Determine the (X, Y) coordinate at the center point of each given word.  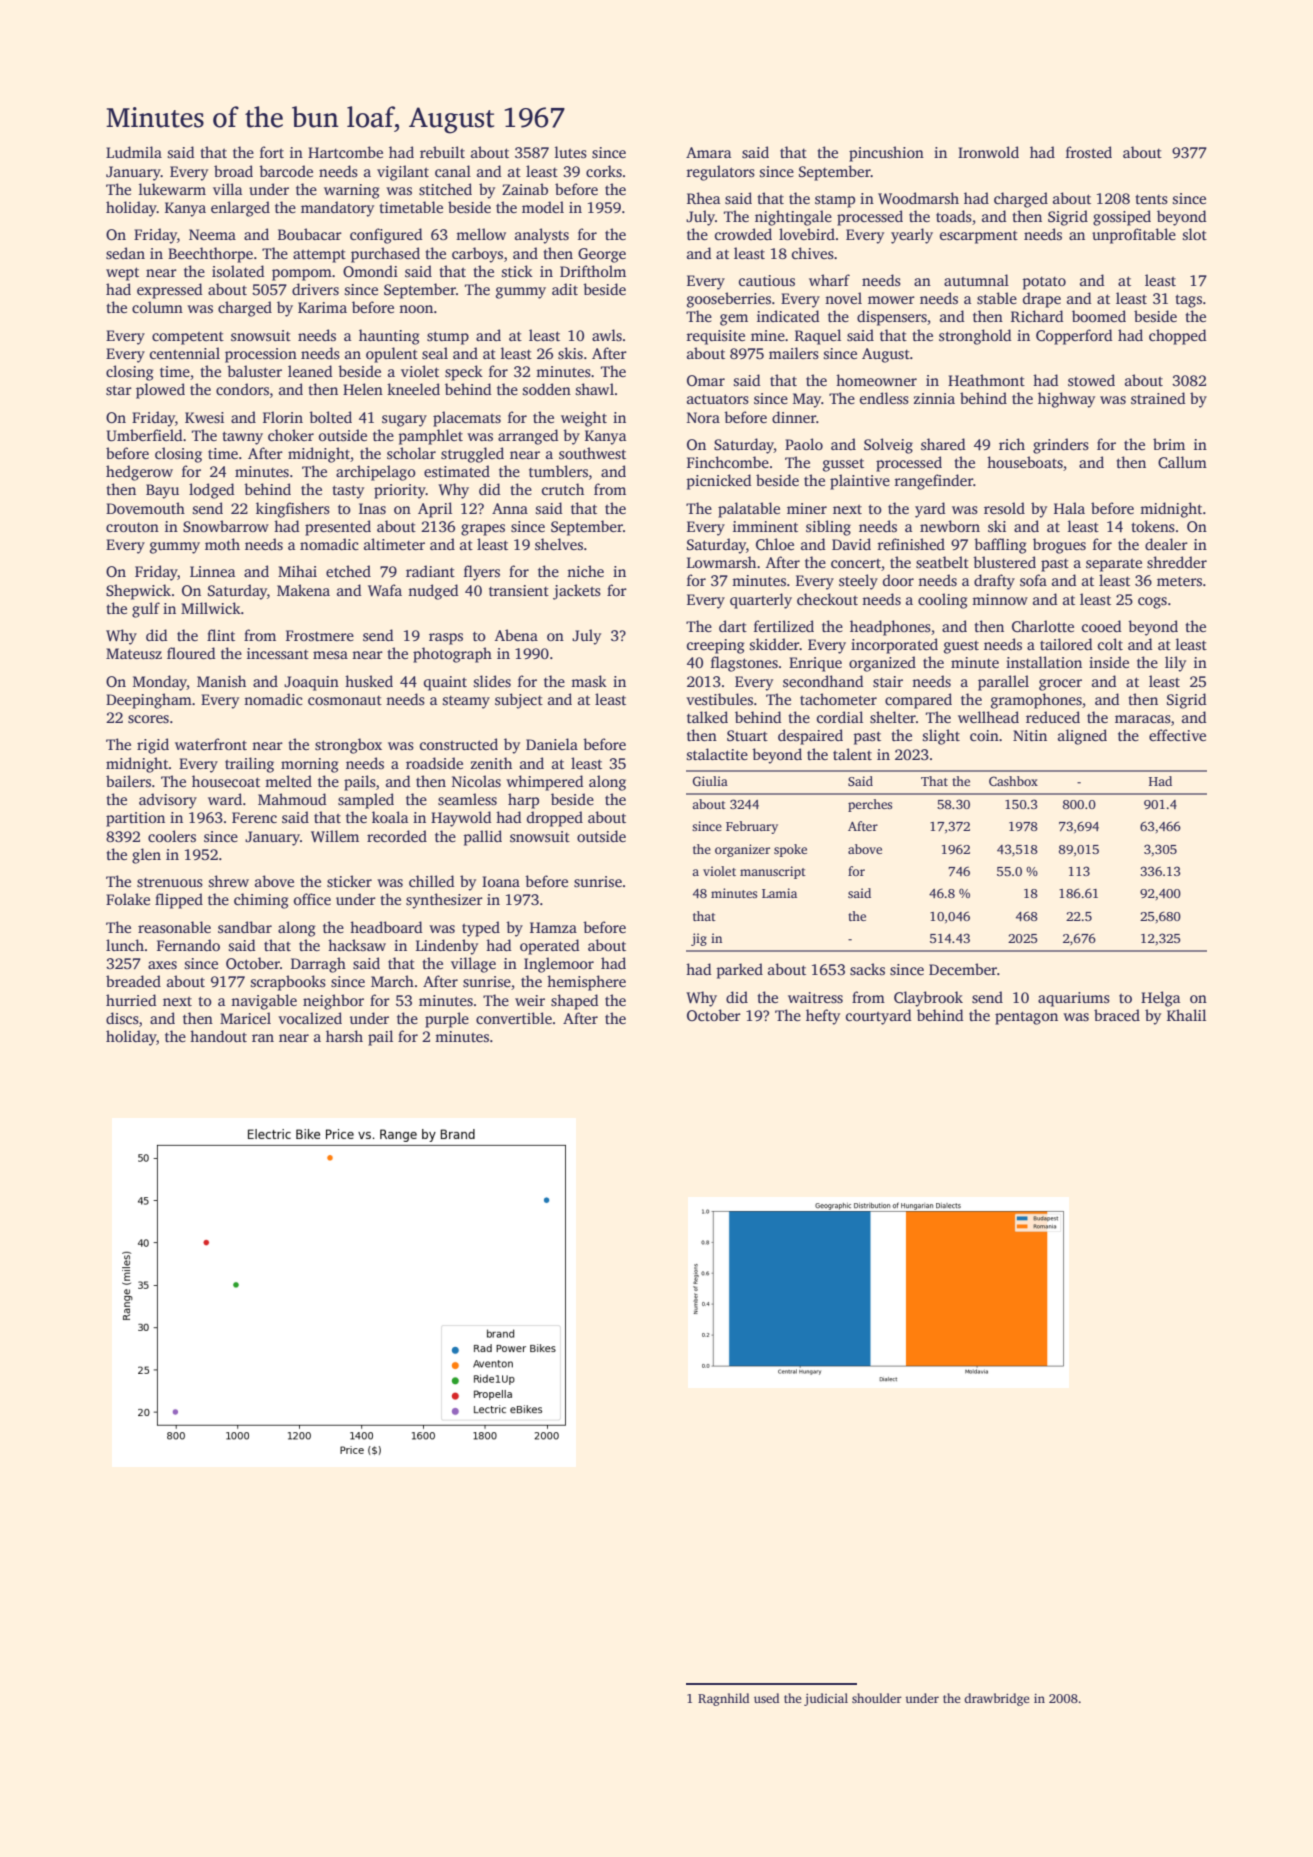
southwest (592, 453)
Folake (128, 899)
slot (1195, 234)
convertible (514, 1018)
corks (604, 171)
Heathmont (986, 380)
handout (218, 1036)
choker (291, 435)
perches (870, 805)
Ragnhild (723, 1699)
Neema (212, 234)
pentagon (1026, 1018)
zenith (491, 763)
